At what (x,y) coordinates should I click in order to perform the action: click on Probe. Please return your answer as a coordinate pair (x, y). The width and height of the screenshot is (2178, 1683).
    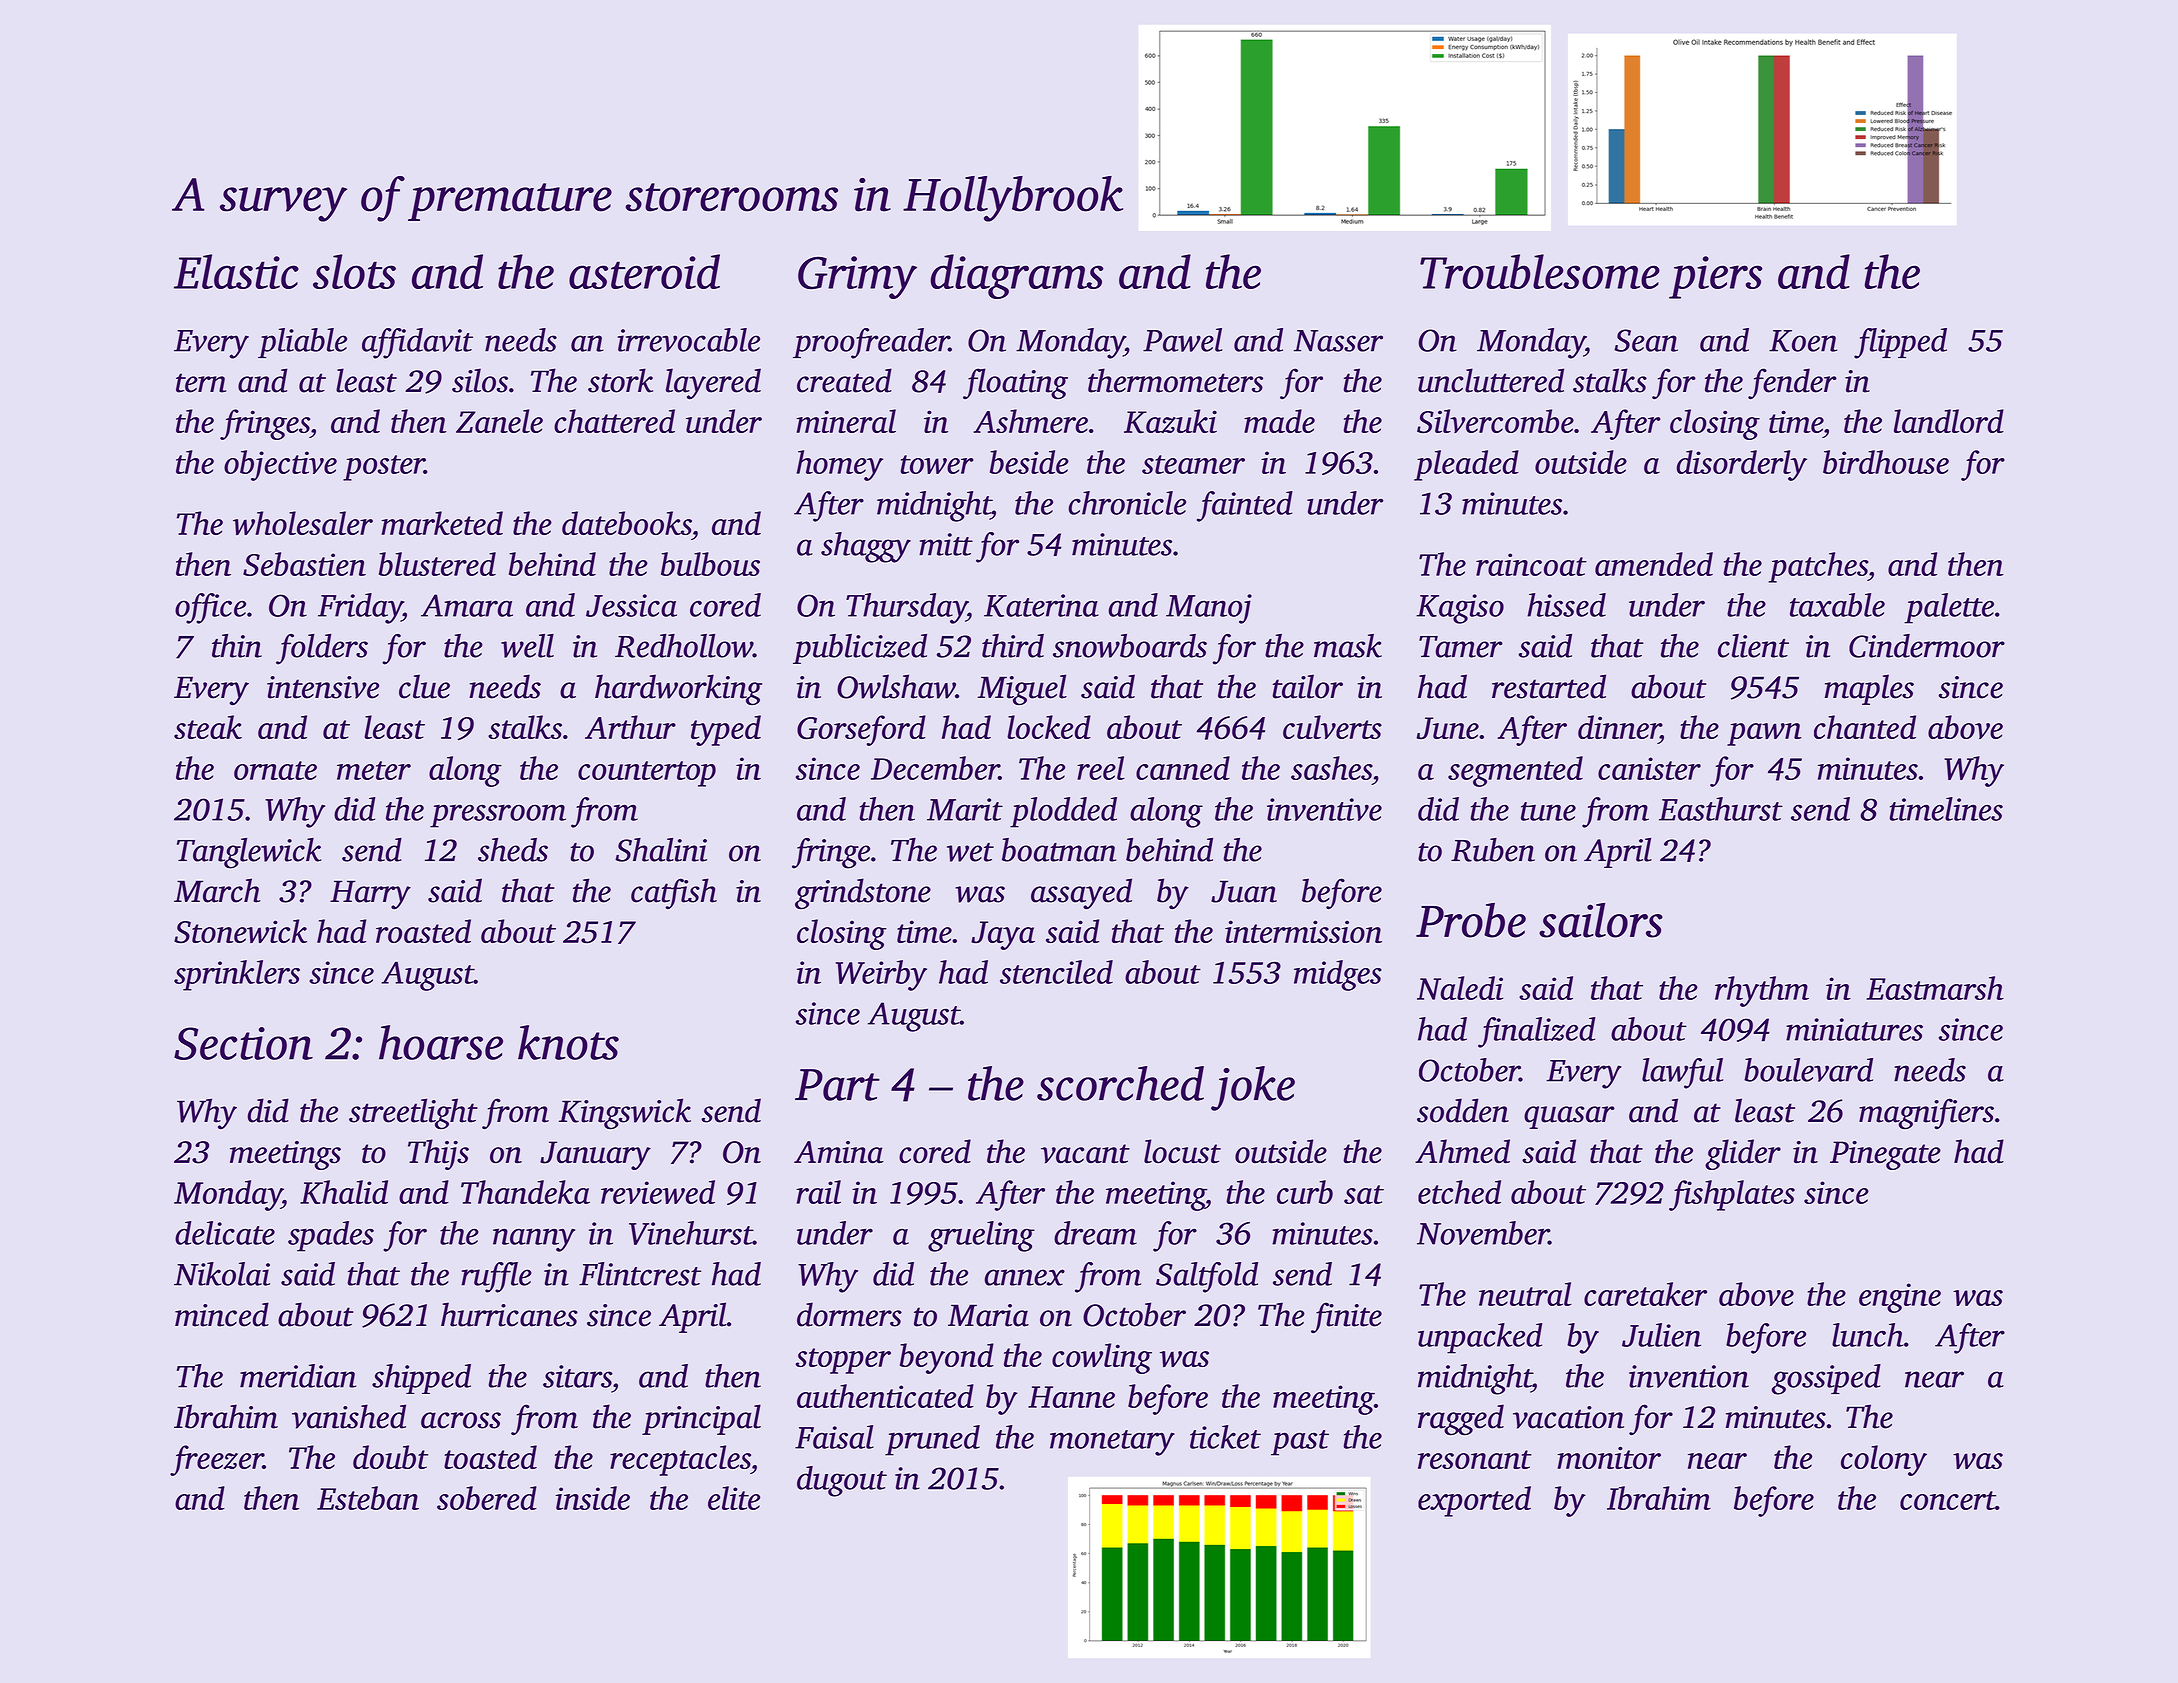
    Looking at the image, I should click on (1471, 920).
